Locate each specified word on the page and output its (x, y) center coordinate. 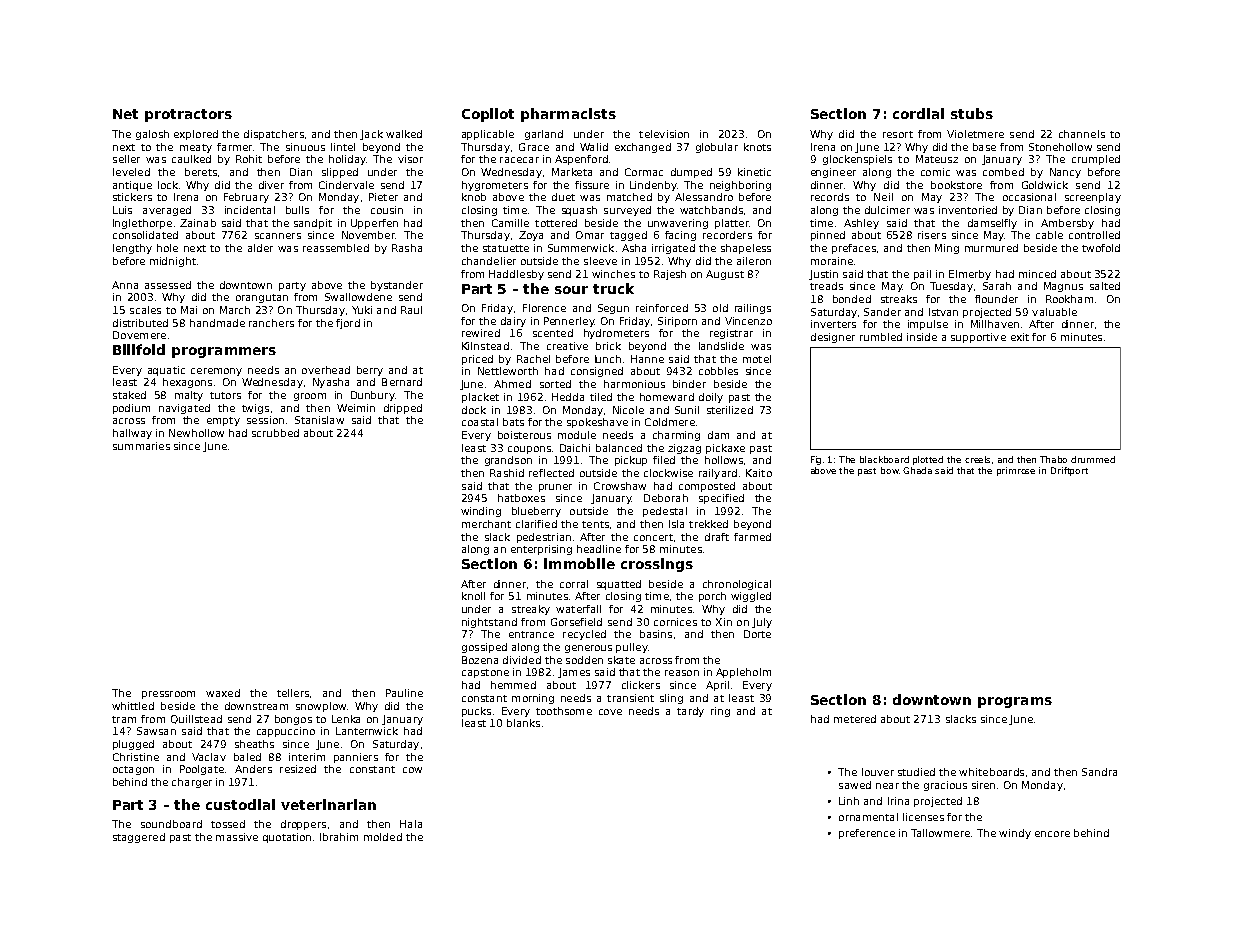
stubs (972, 113)
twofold (1101, 248)
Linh (849, 801)
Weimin (356, 408)
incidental (250, 210)
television (664, 134)
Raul (411, 310)
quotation (287, 838)
